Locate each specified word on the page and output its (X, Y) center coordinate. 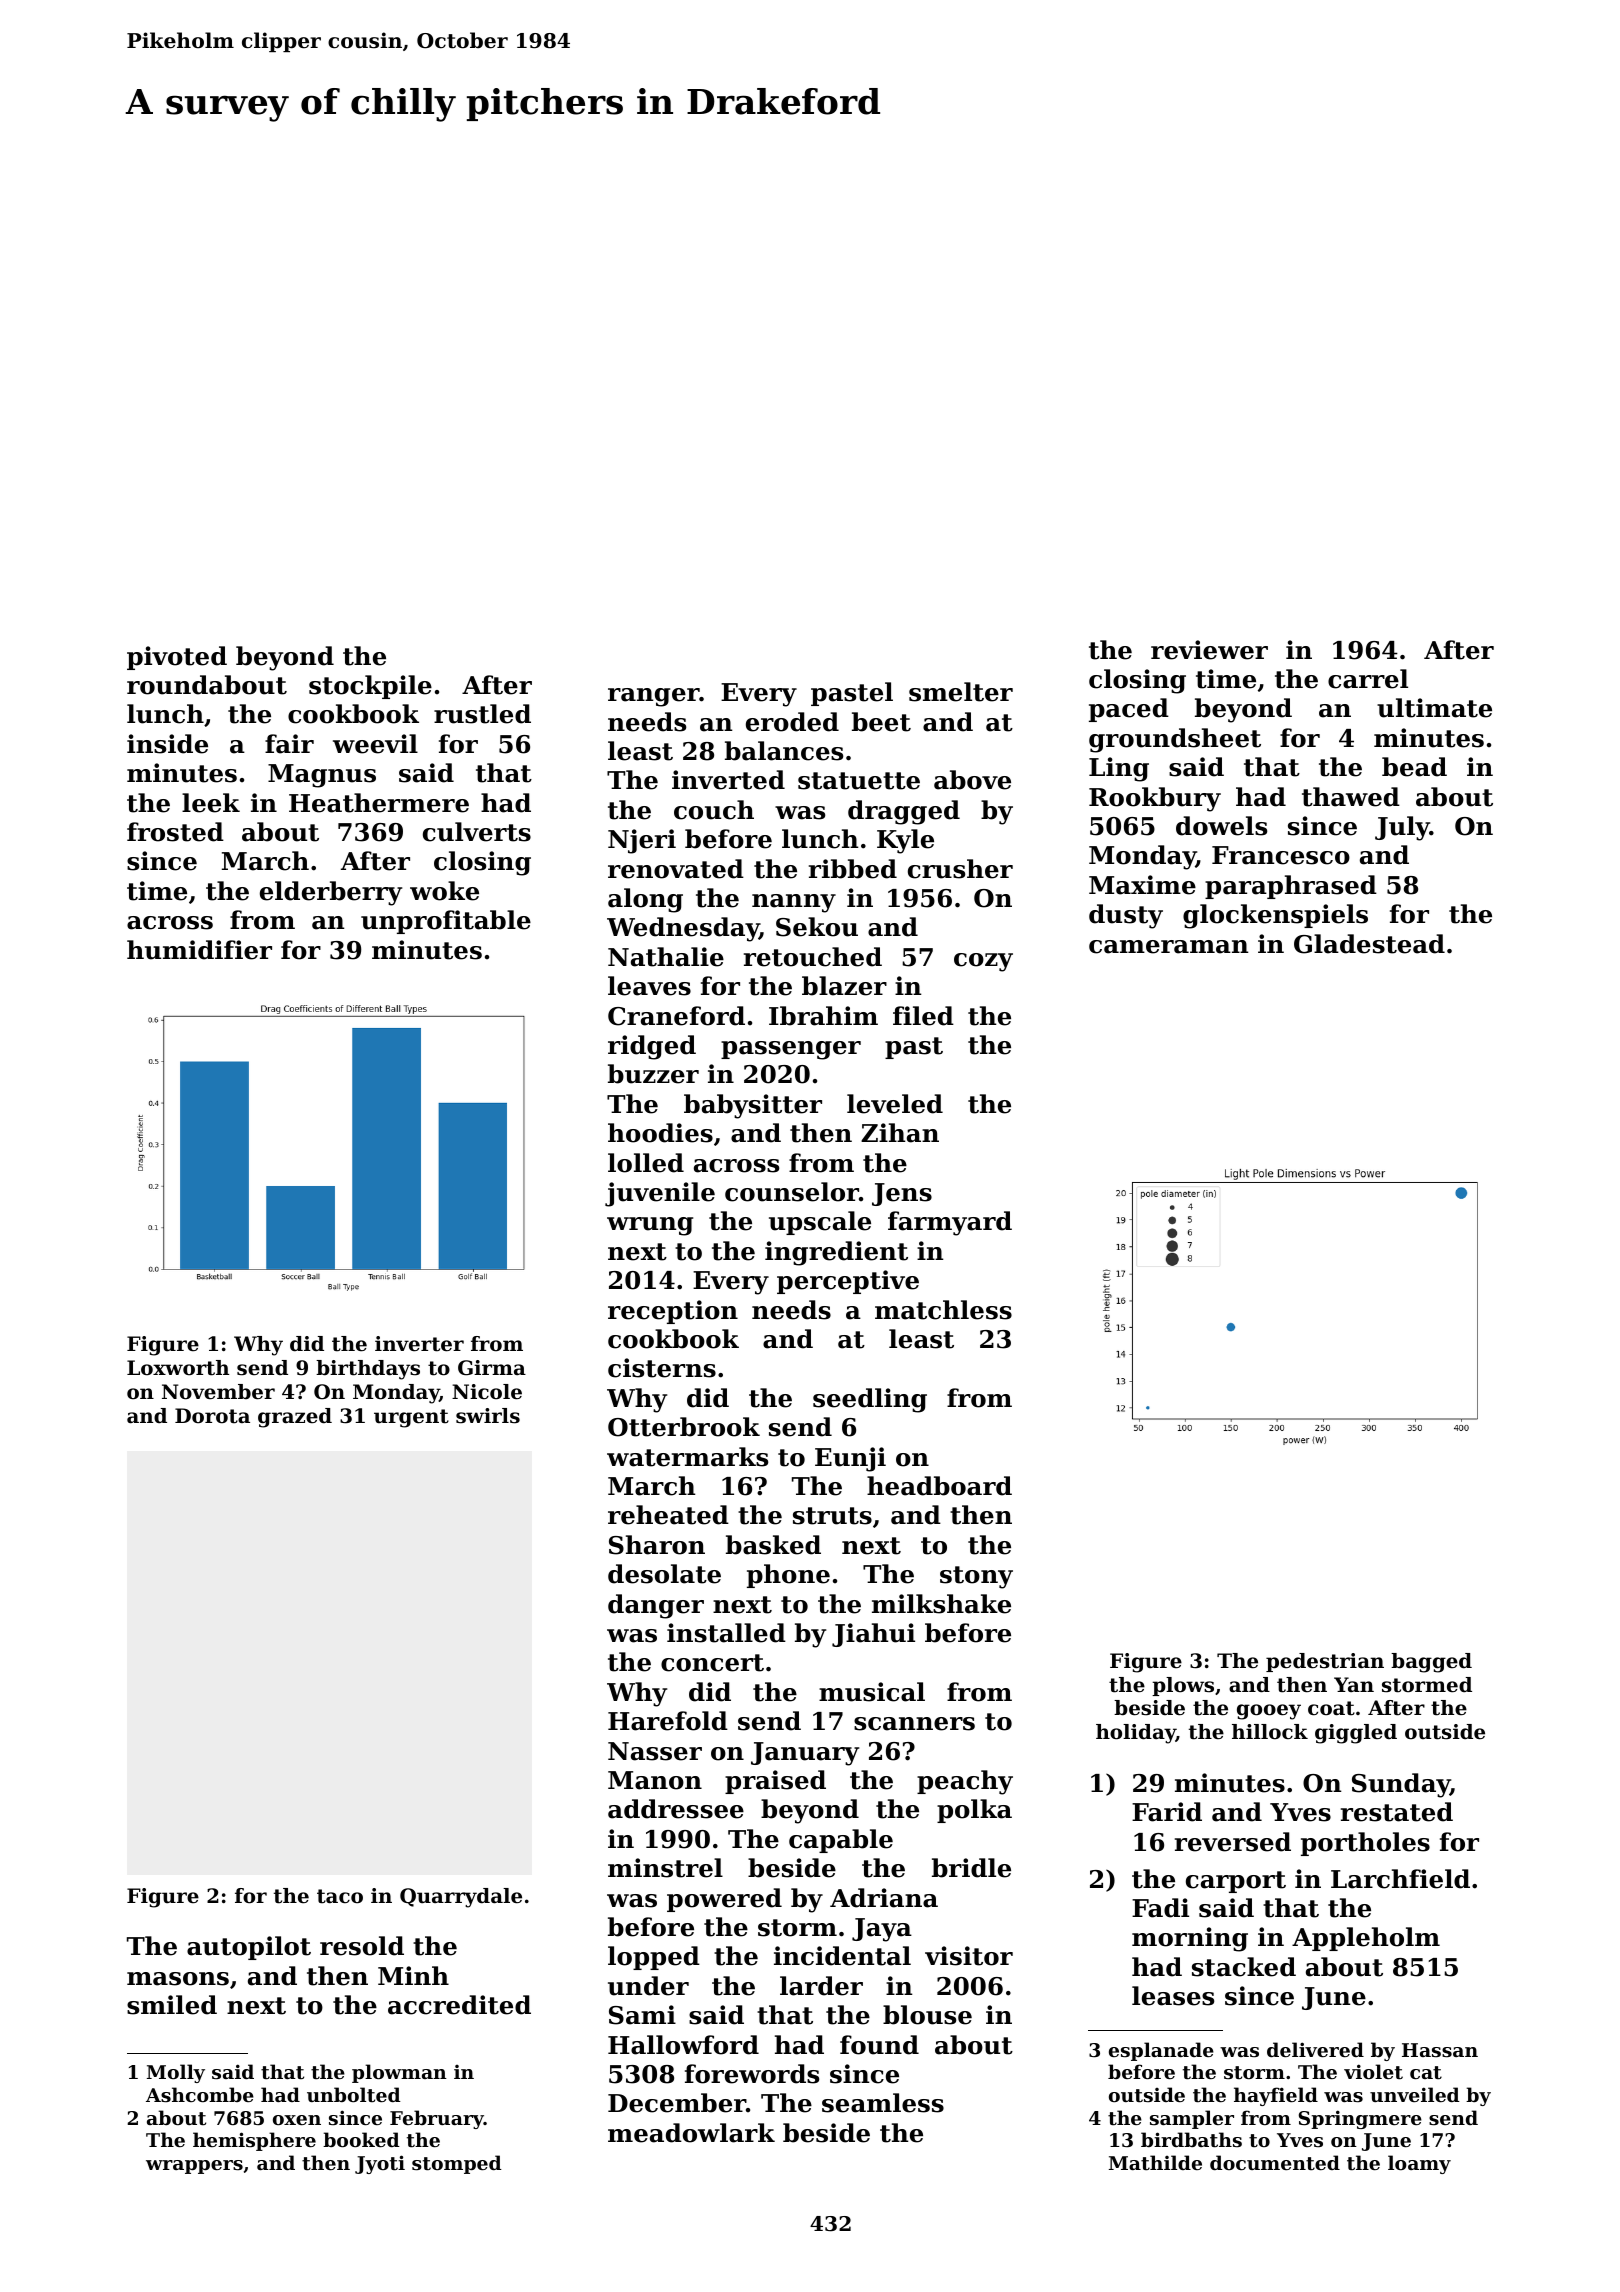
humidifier (199, 950)
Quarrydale (461, 1898)
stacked (1244, 1967)
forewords (752, 2074)
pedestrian (1325, 1662)
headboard (939, 1486)
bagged (1431, 1663)
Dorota (212, 1416)
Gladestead (1369, 944)
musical (872, 1692)
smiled (172, 2005)
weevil (375, 744)
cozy (983, 962)
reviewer (1209, 650)
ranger (654, 697)
